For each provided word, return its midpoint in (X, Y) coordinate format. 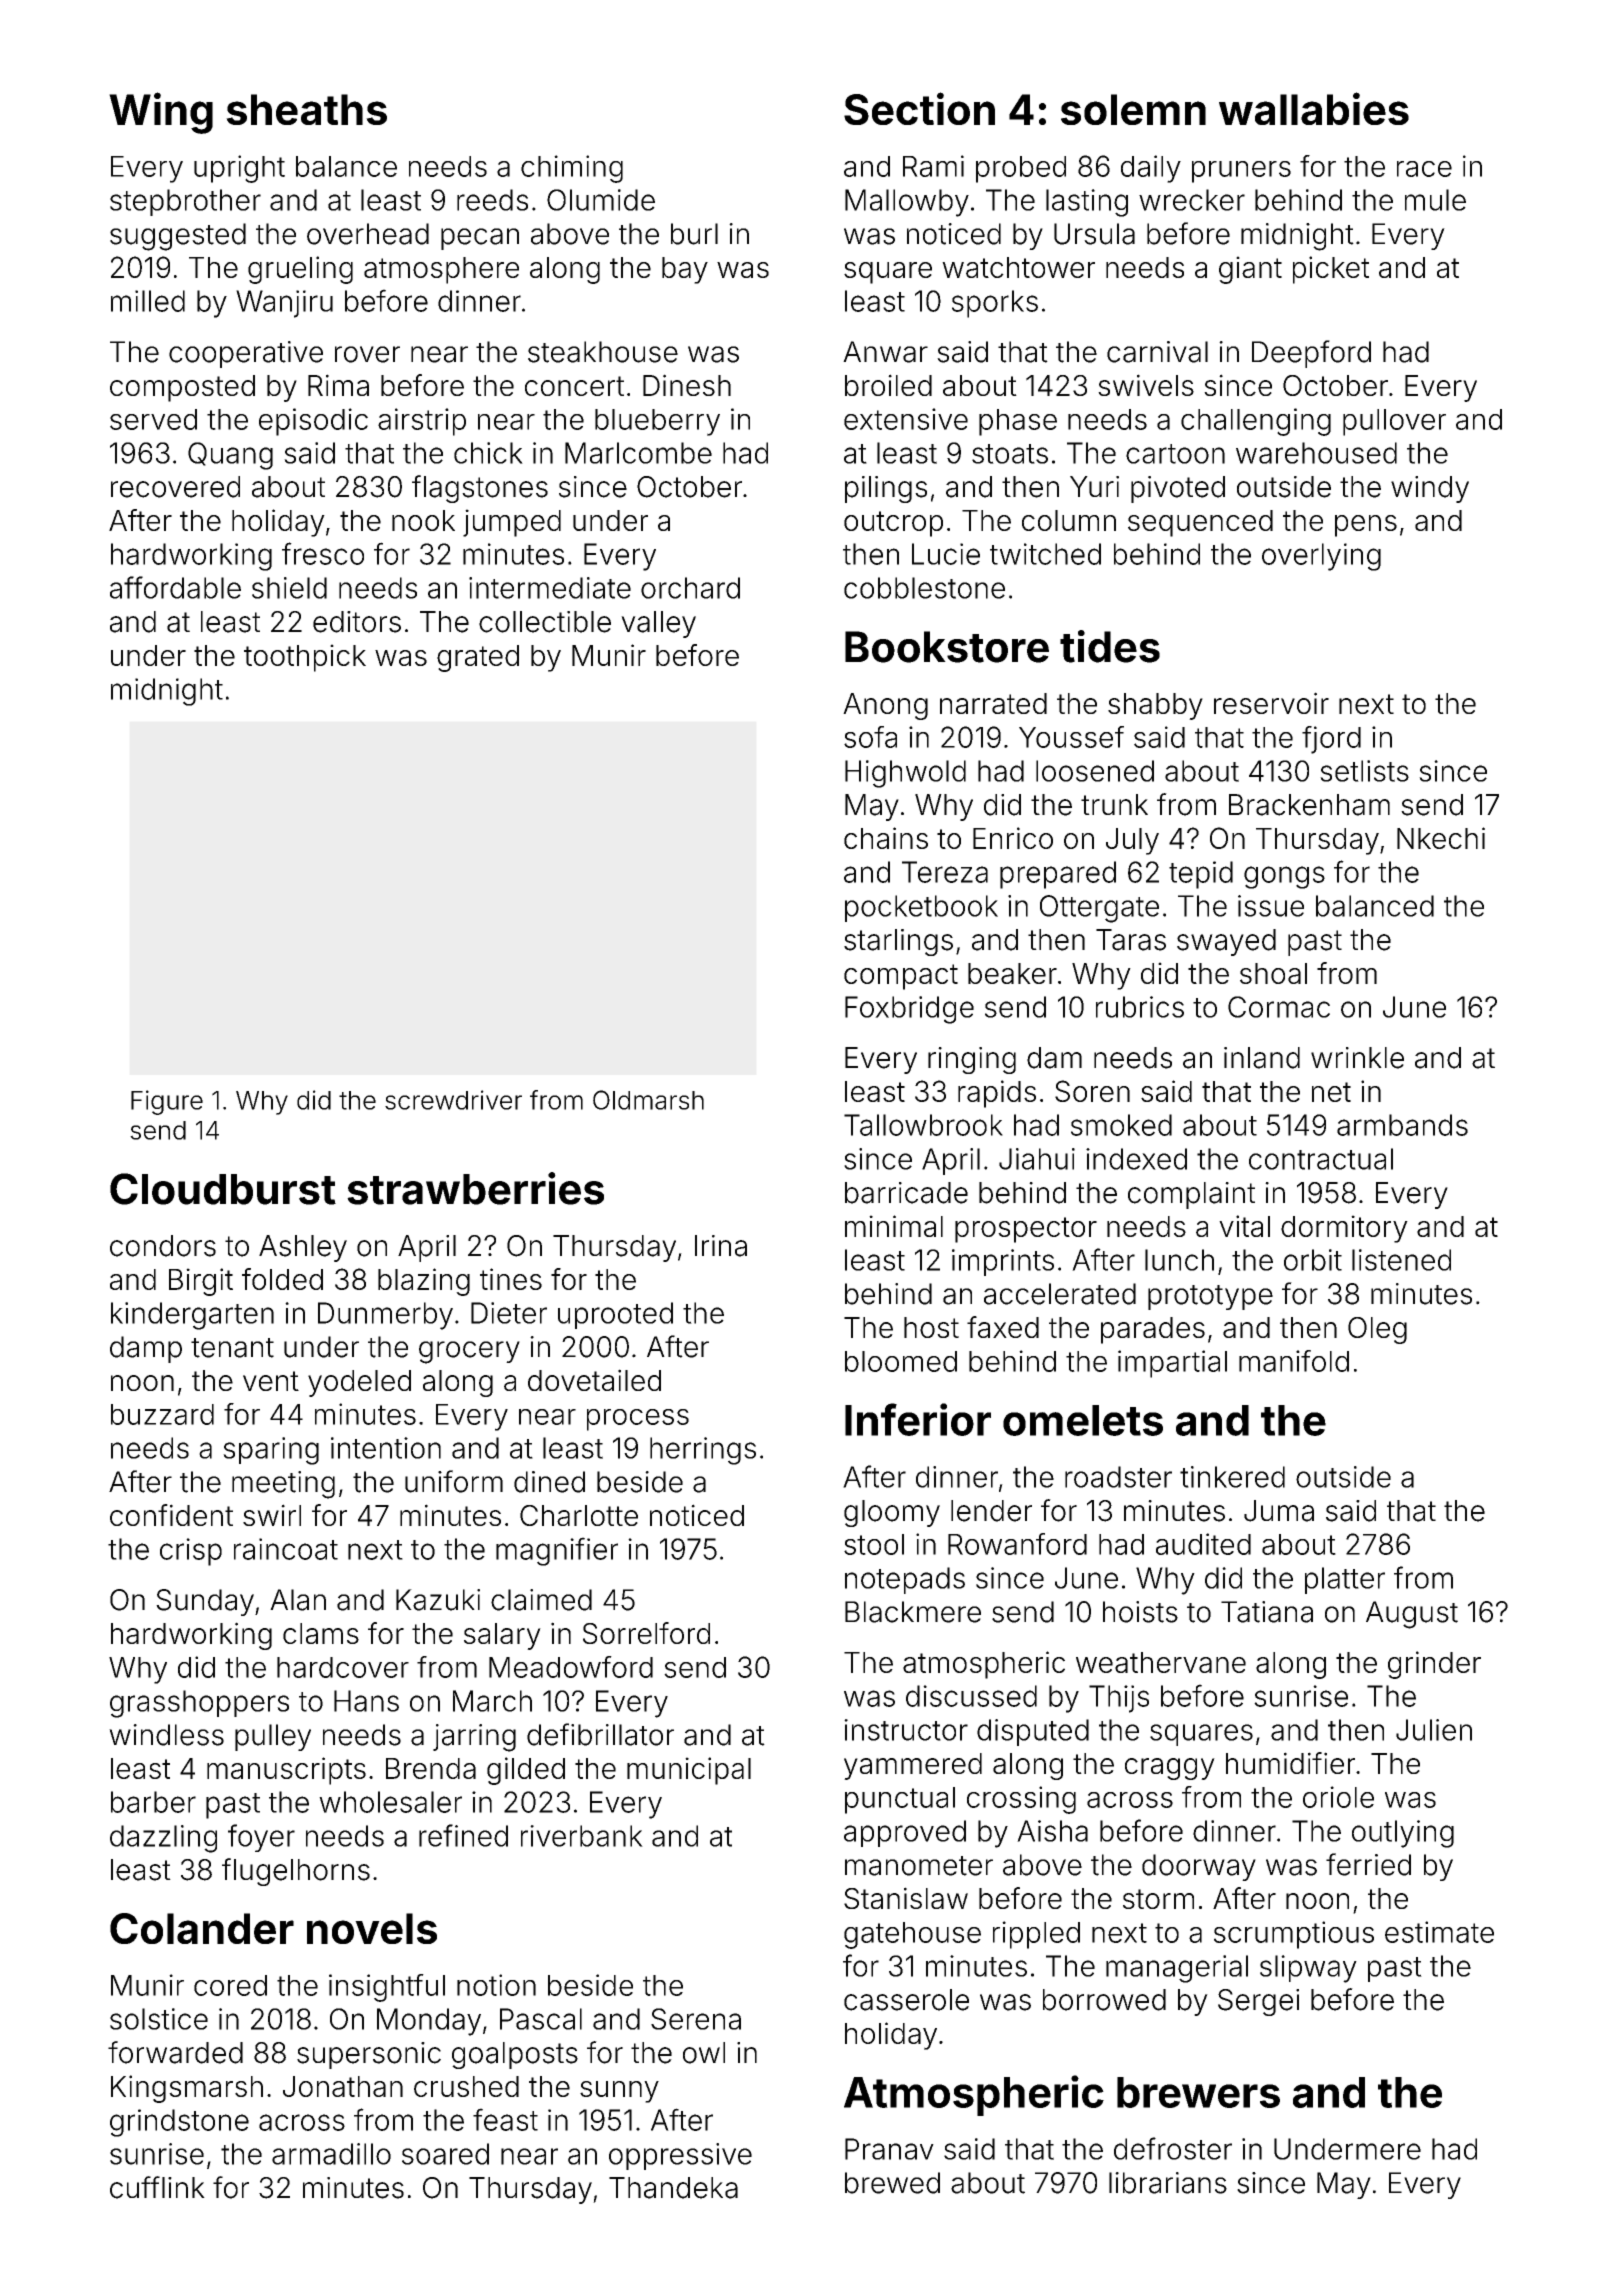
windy (1430, 489)
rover (367, 354)
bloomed (901, 1361)
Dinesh (687, 385)
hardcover (343, 1667)
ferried (1368, 1864)
